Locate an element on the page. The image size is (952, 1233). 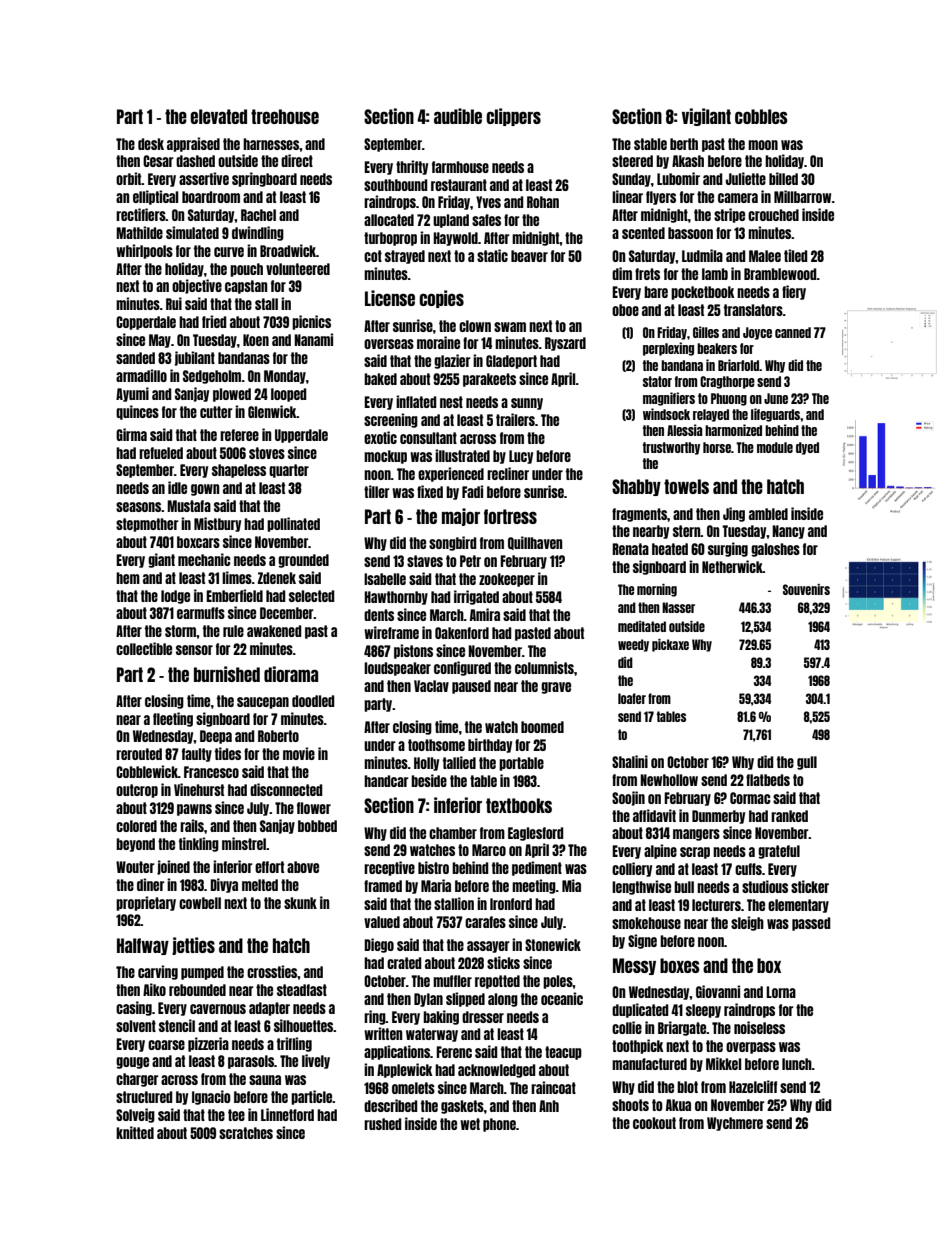
minstrel is located at coordinates (244, 843).
